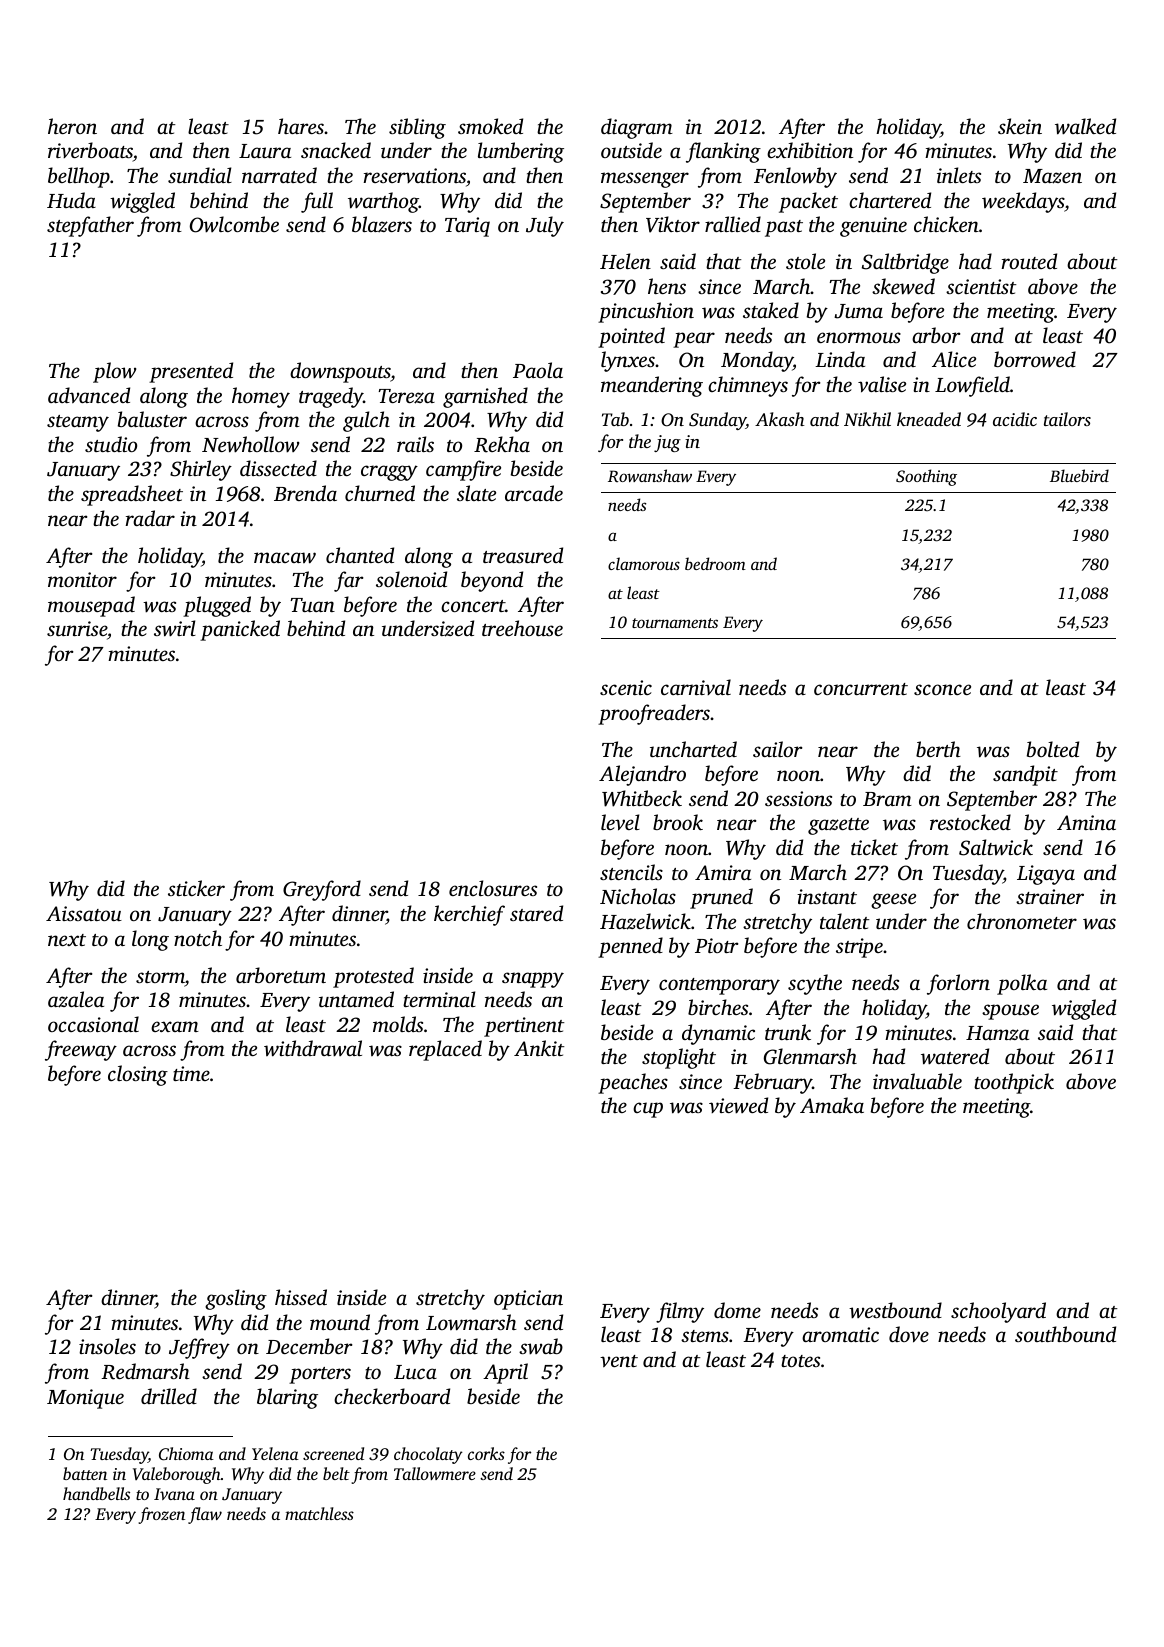 The image size is (1164, 1647). Describe the element at coordinates (205, 1515) in the screenshot. I see `flaw` at that location.
